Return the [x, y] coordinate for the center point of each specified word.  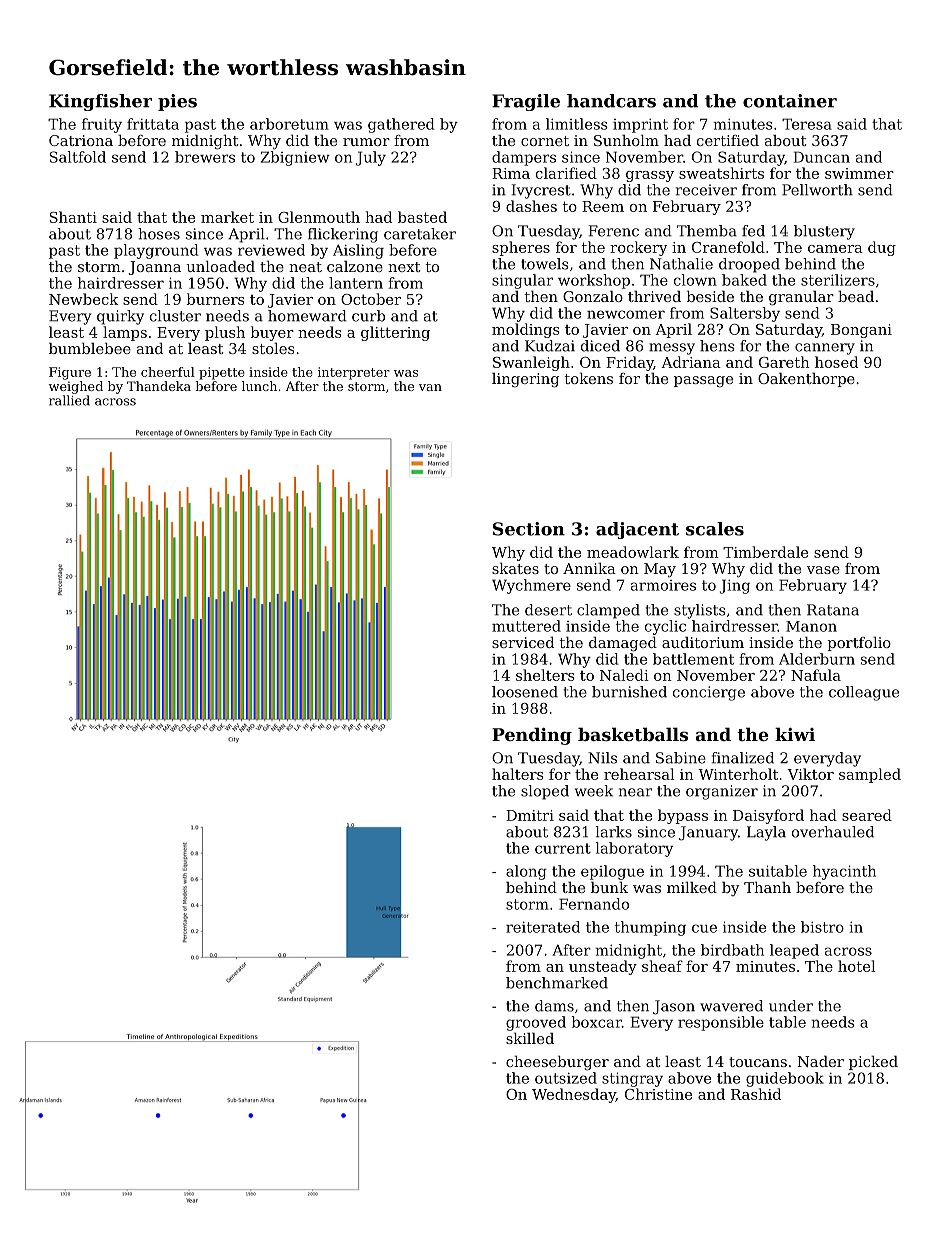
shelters [545, 675]
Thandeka [159, 386]
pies [177, 102]
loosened [525, 692]
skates [515, 568]
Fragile [526, 102]
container [790, 101]
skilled [530, 1038]
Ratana [833, 610]
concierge [709, 693]
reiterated [543, 927]
